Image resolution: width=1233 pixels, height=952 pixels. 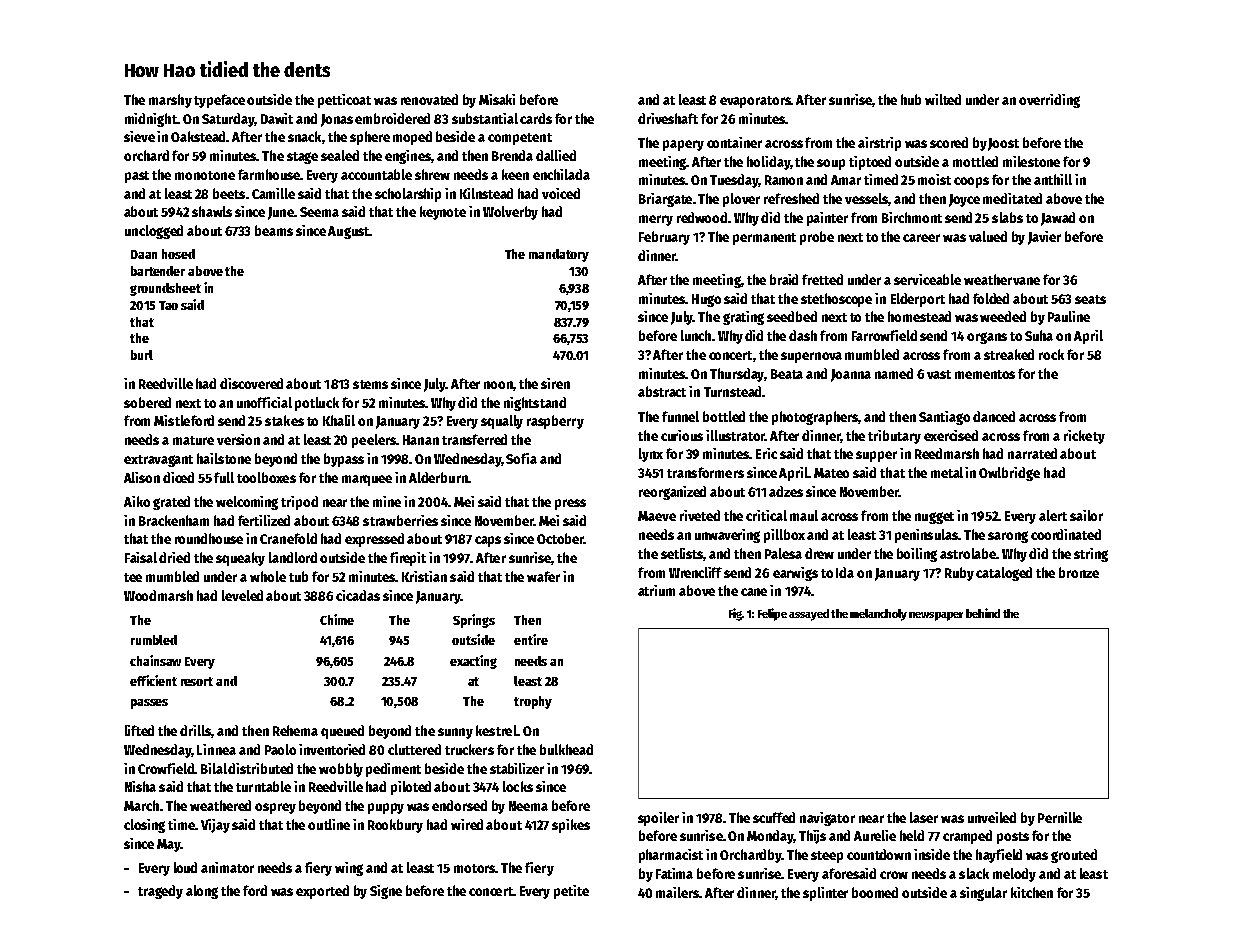 I want to click on Sofia, so click(x=521, y=458).
